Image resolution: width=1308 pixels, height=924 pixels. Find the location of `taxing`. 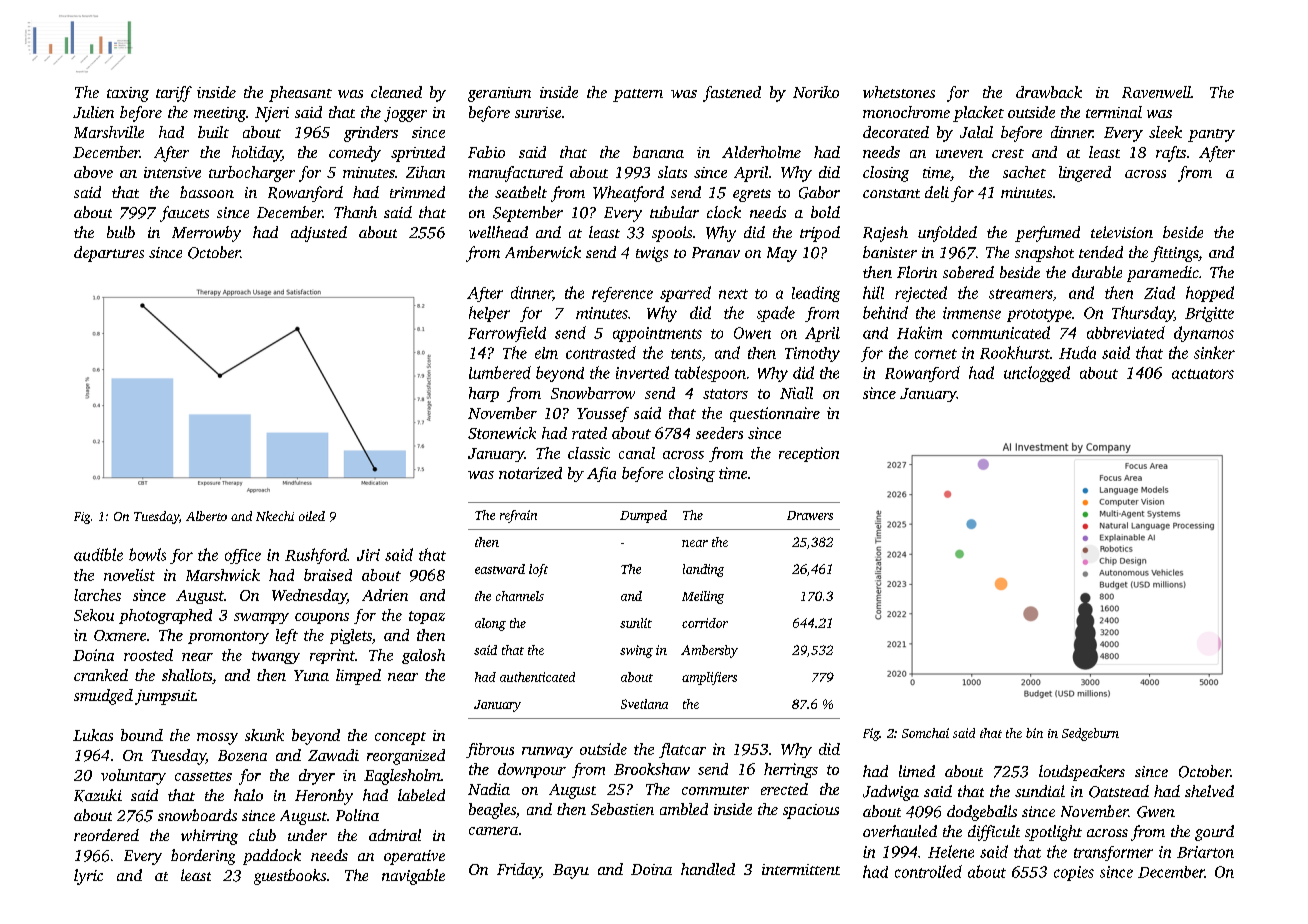

taxing is located at coordinates (128, 94).
